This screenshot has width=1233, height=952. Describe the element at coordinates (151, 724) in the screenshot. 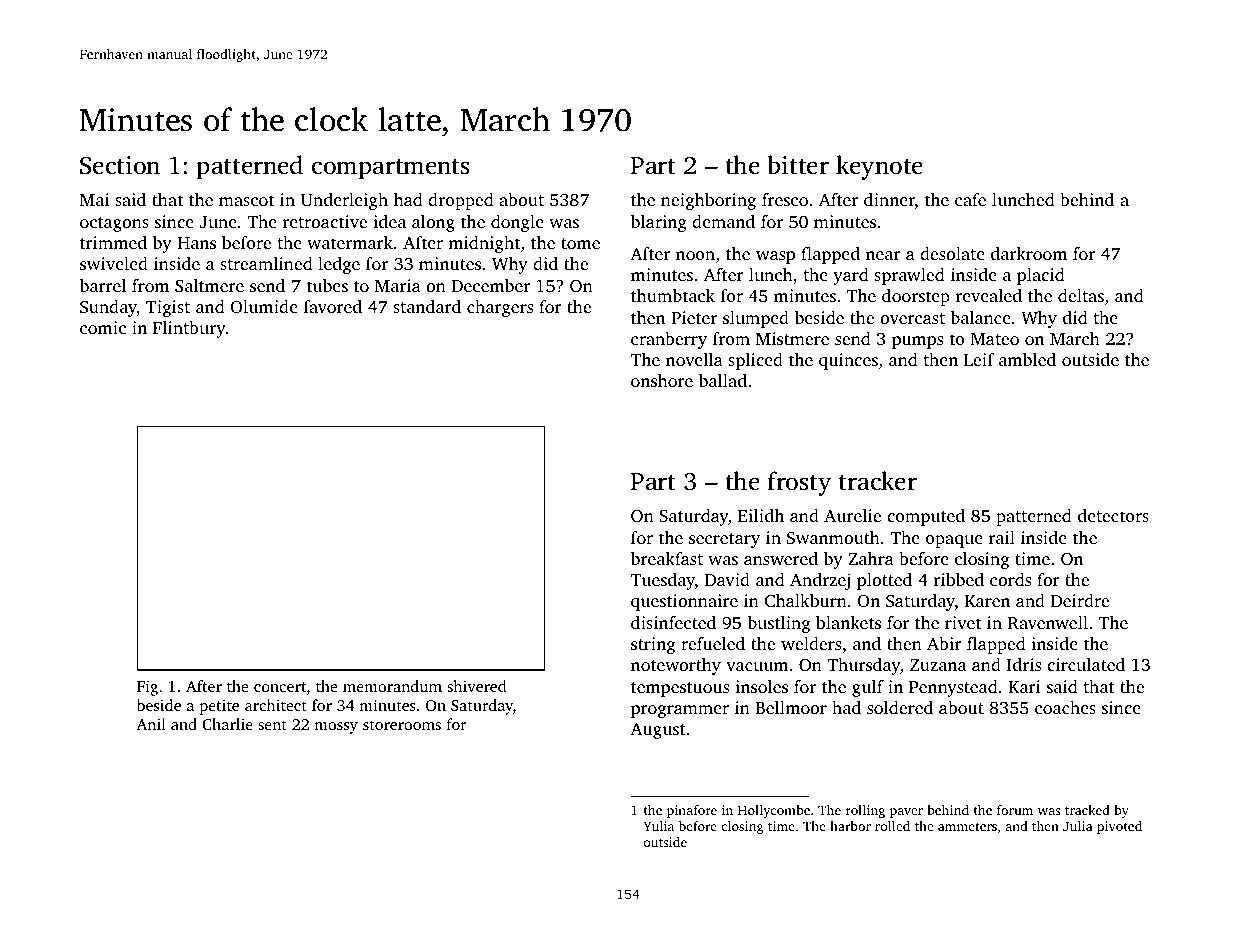

I see `Anil` at that location.
